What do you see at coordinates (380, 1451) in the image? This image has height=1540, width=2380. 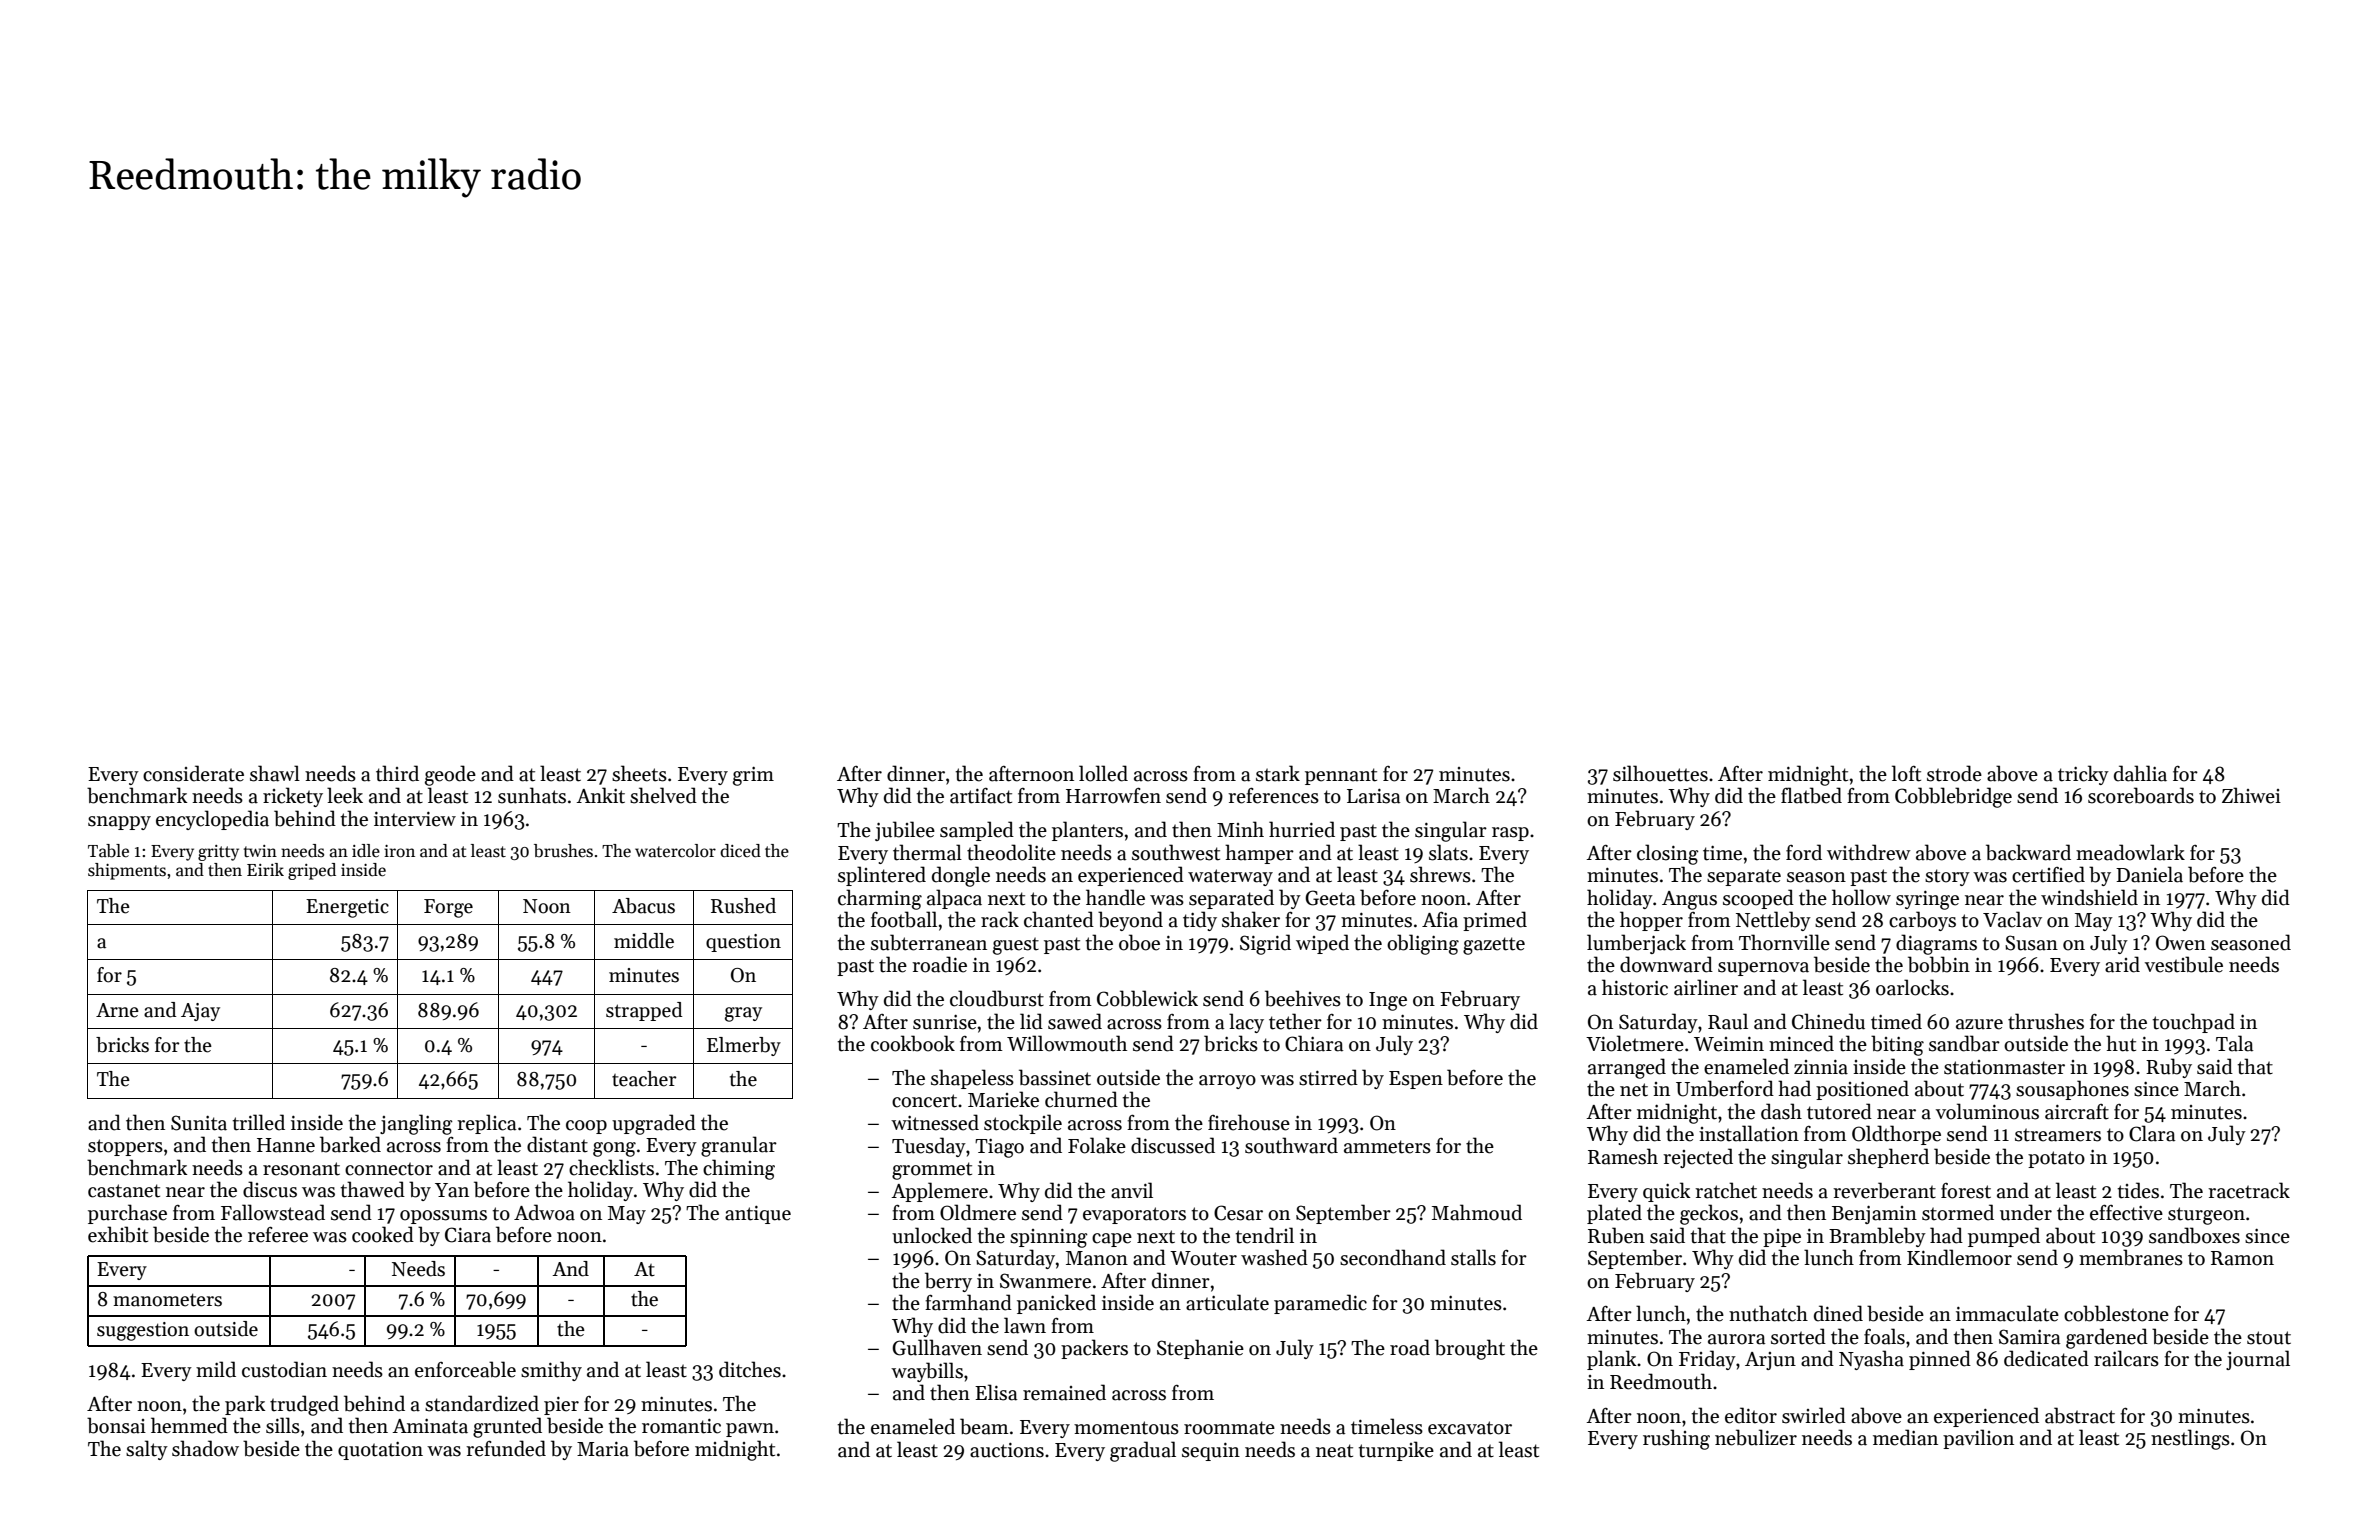 I see `quotation` at bounding box center [380, 1451].
